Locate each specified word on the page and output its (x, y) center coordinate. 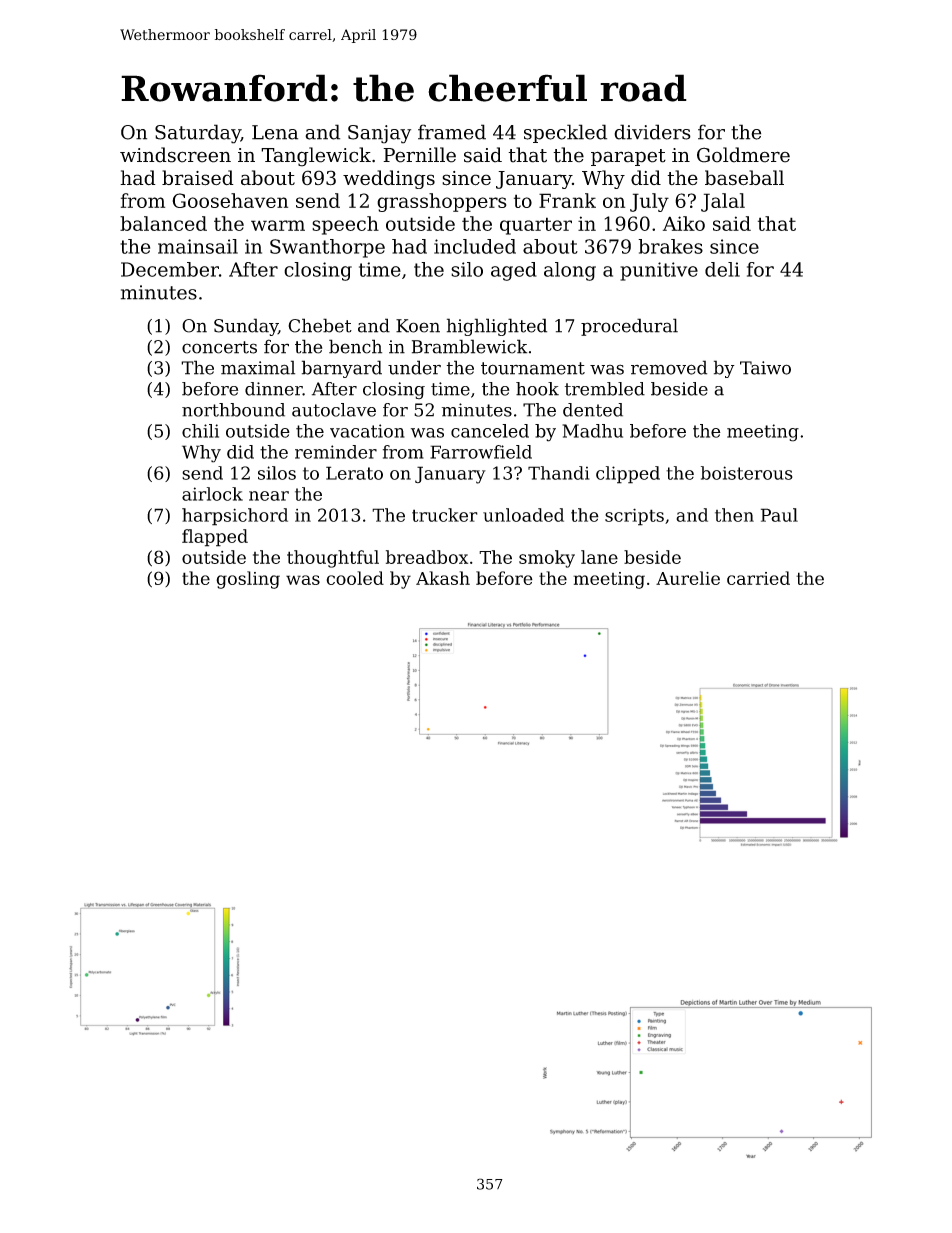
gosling (248, 580)
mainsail (198, 246)
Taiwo (765, 368)
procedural (629, 327)
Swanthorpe (327, 248)
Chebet (320, 325)
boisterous (747, 473)
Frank (567, 200)
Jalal (723, 202)
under (414, 367)
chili (200, 431)
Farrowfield (481, 452)
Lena (275, 132)
